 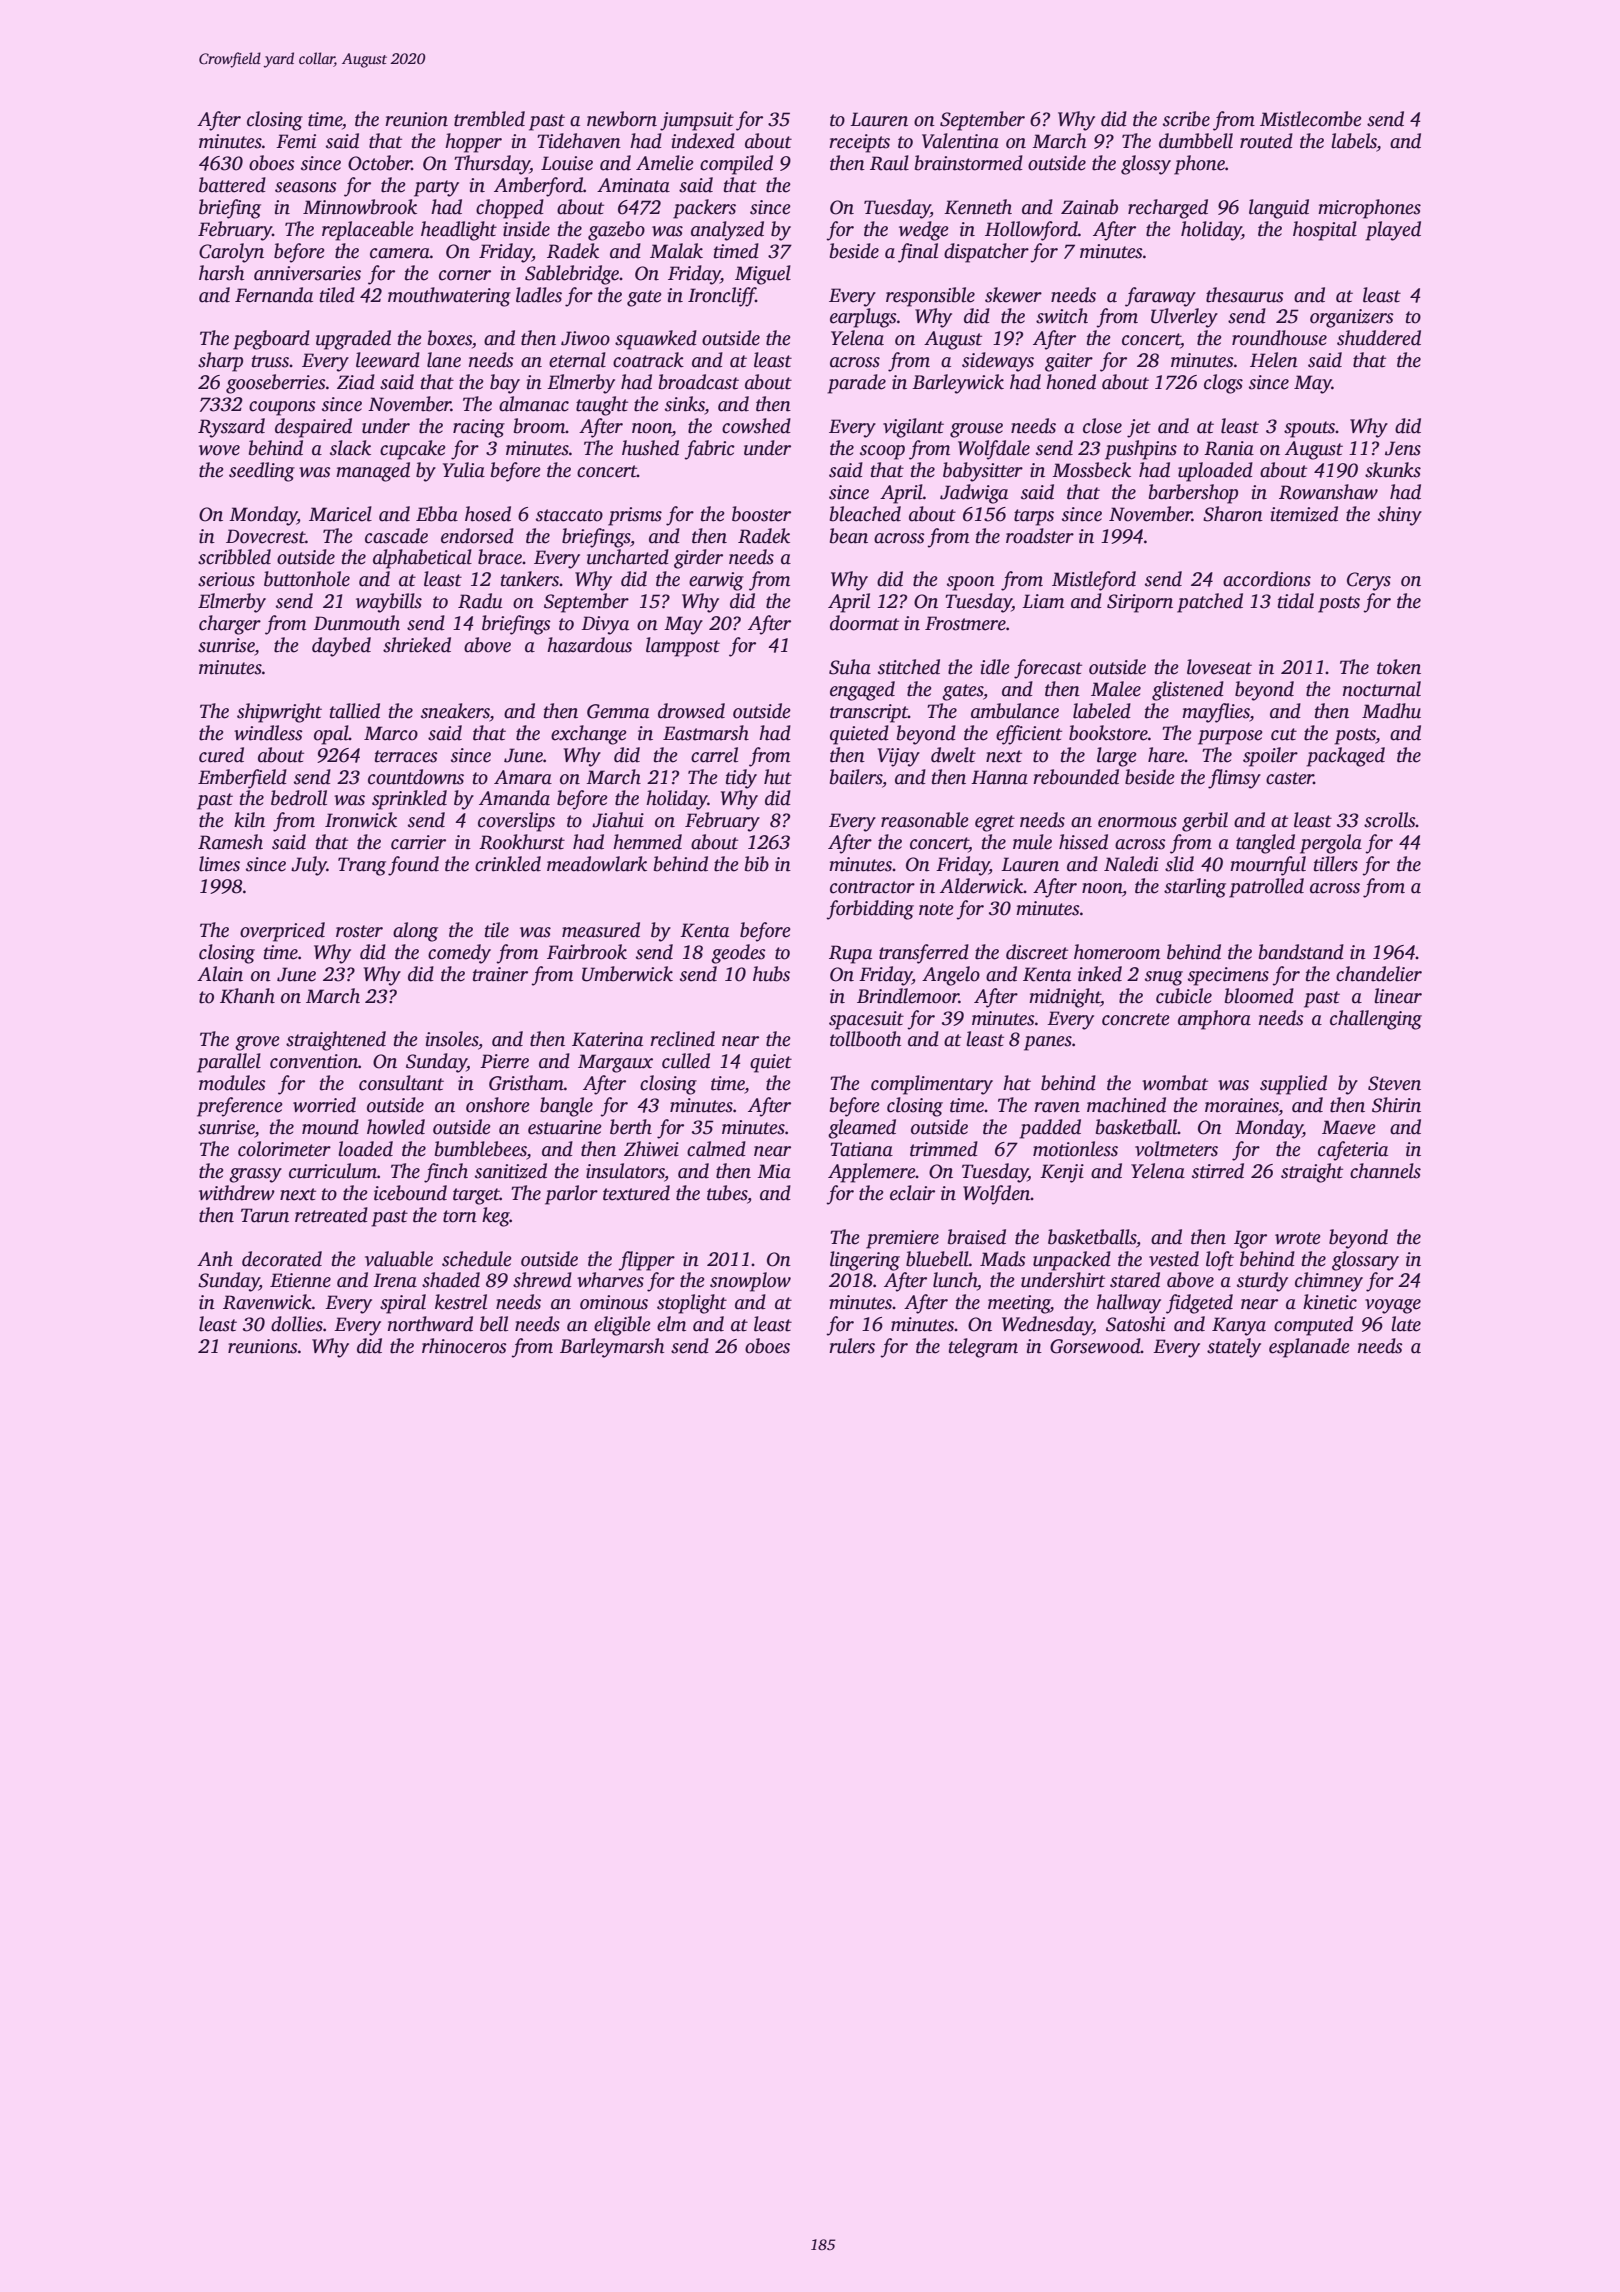 What do you see at coordinates (1311, 119) in the page?
I see `Mistlecombe` at bounding box center [1311, 119].
